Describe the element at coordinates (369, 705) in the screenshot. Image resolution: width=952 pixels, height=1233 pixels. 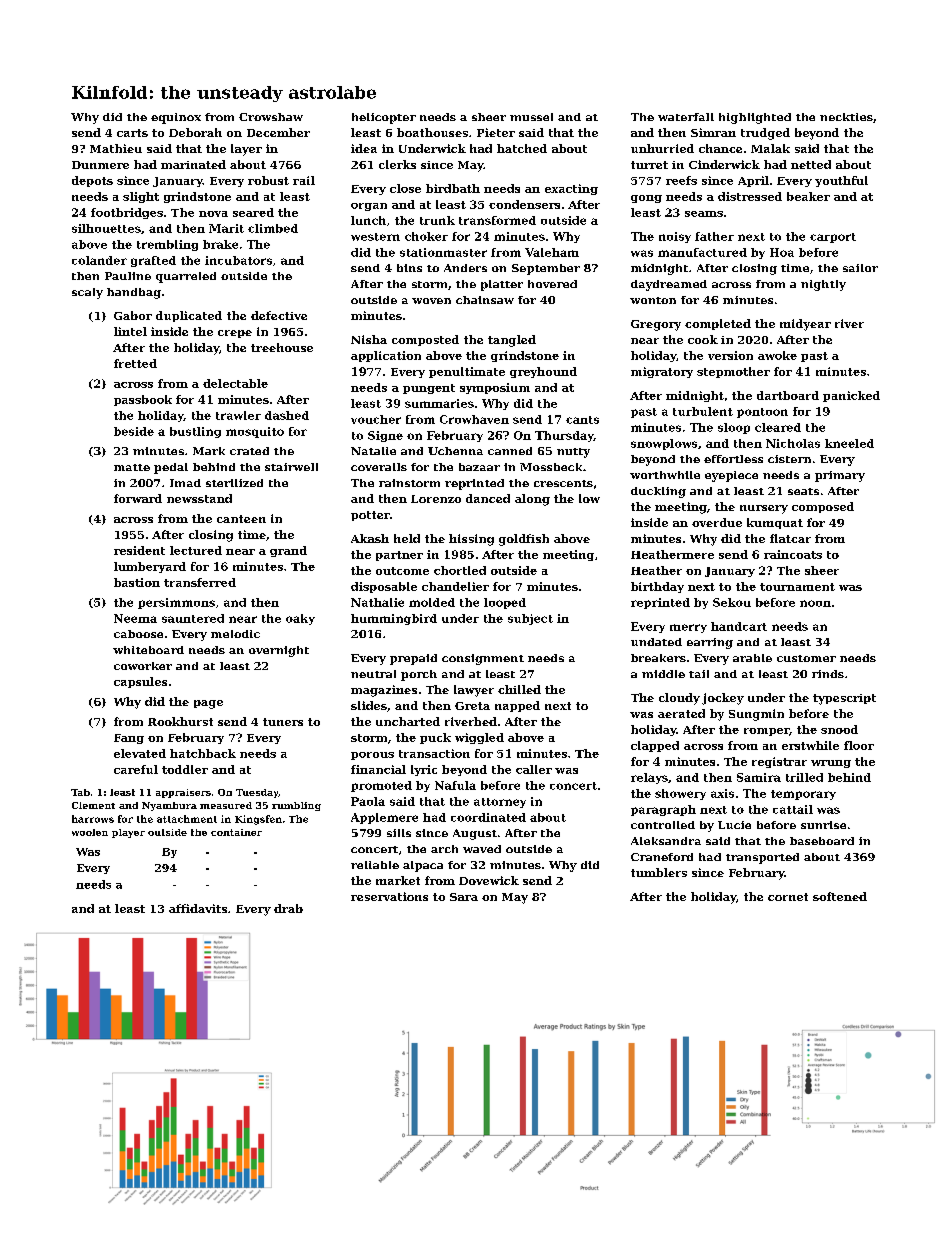
I see `slides` at that location.
